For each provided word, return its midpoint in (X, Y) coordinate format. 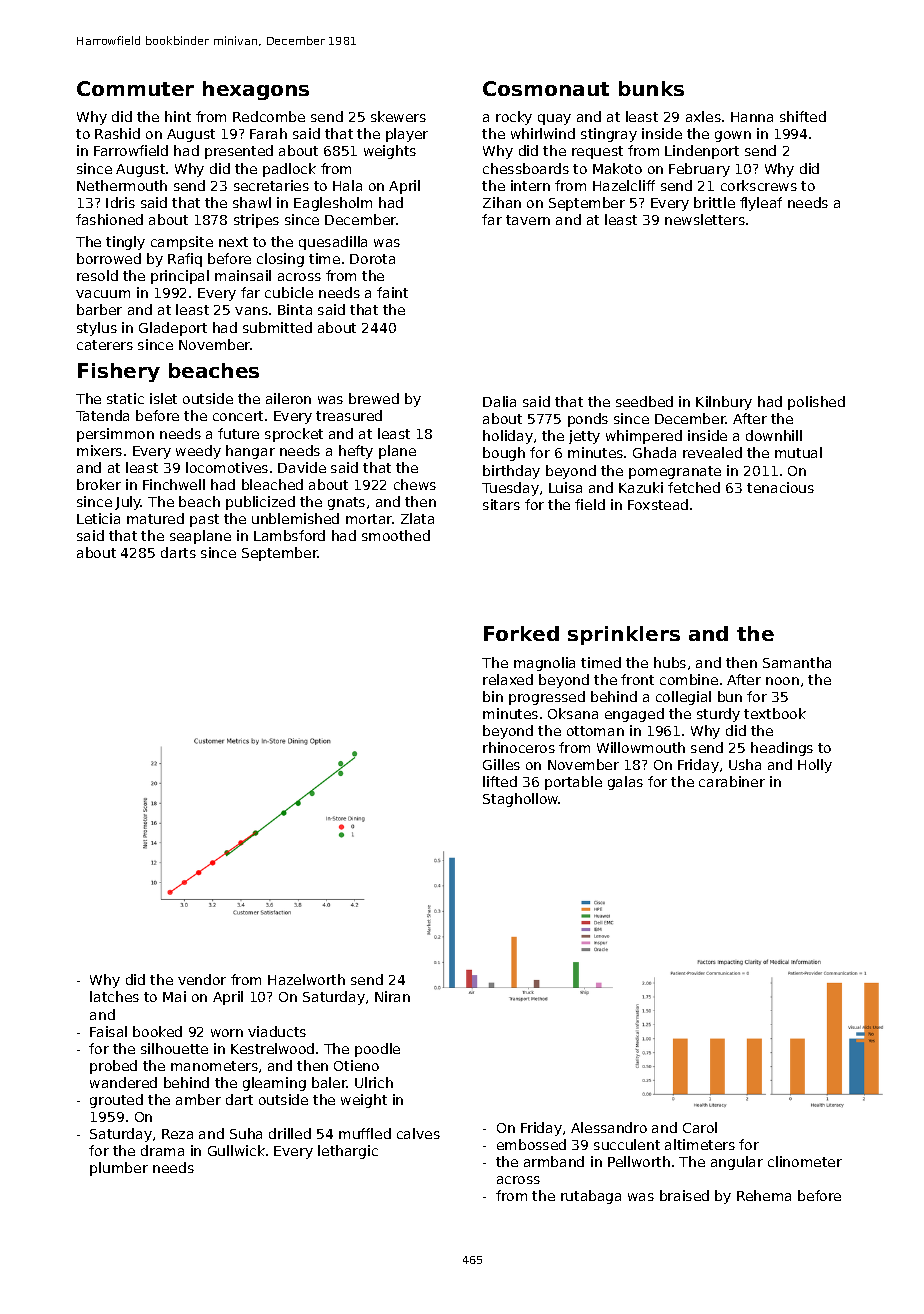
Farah (268, 133)
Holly (815, 766)
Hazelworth (306, 979)
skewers (398, 116)
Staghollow (521, 800)
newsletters (705, 219)
